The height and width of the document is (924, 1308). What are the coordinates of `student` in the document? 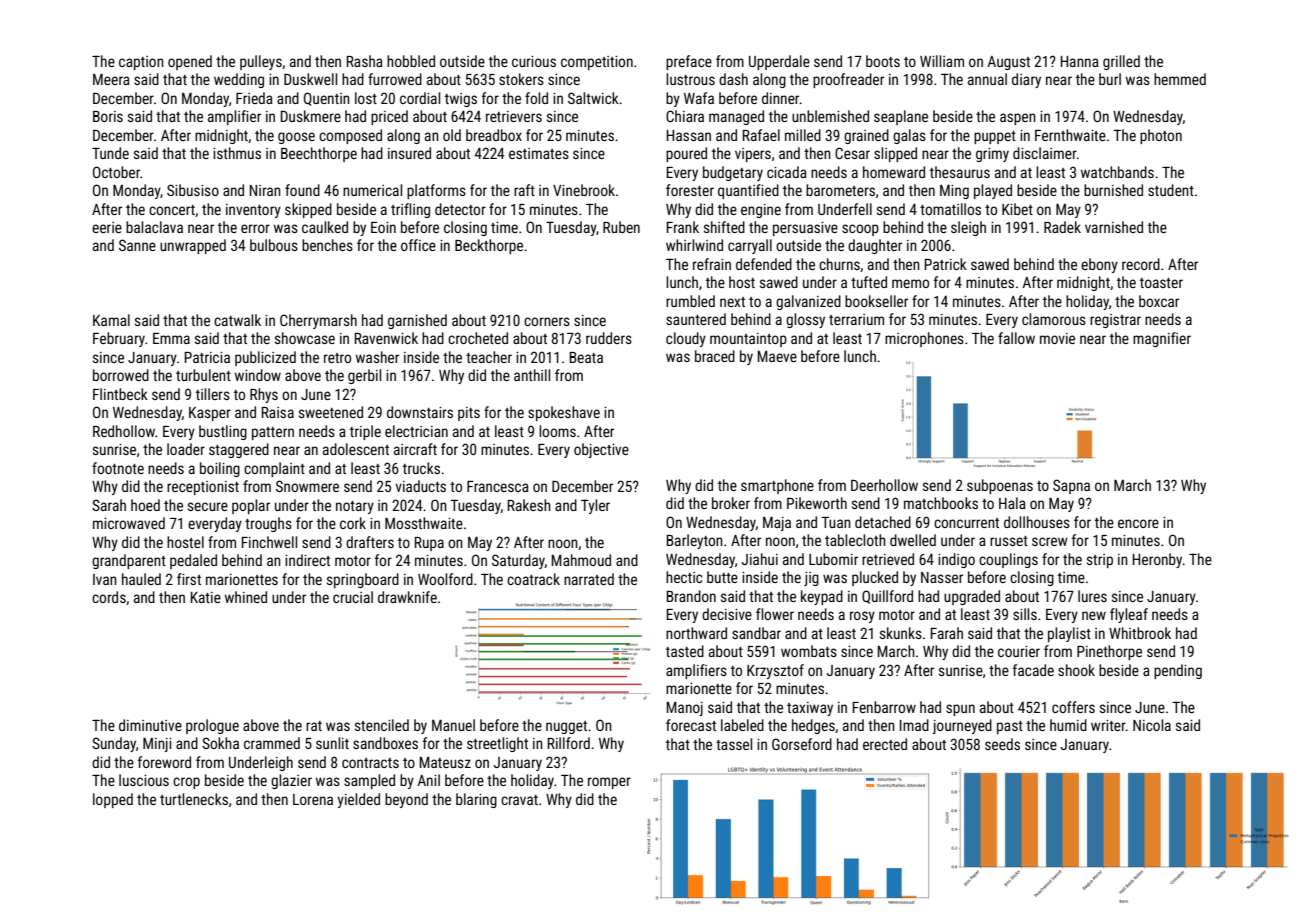 It's located at (1171, 190).
